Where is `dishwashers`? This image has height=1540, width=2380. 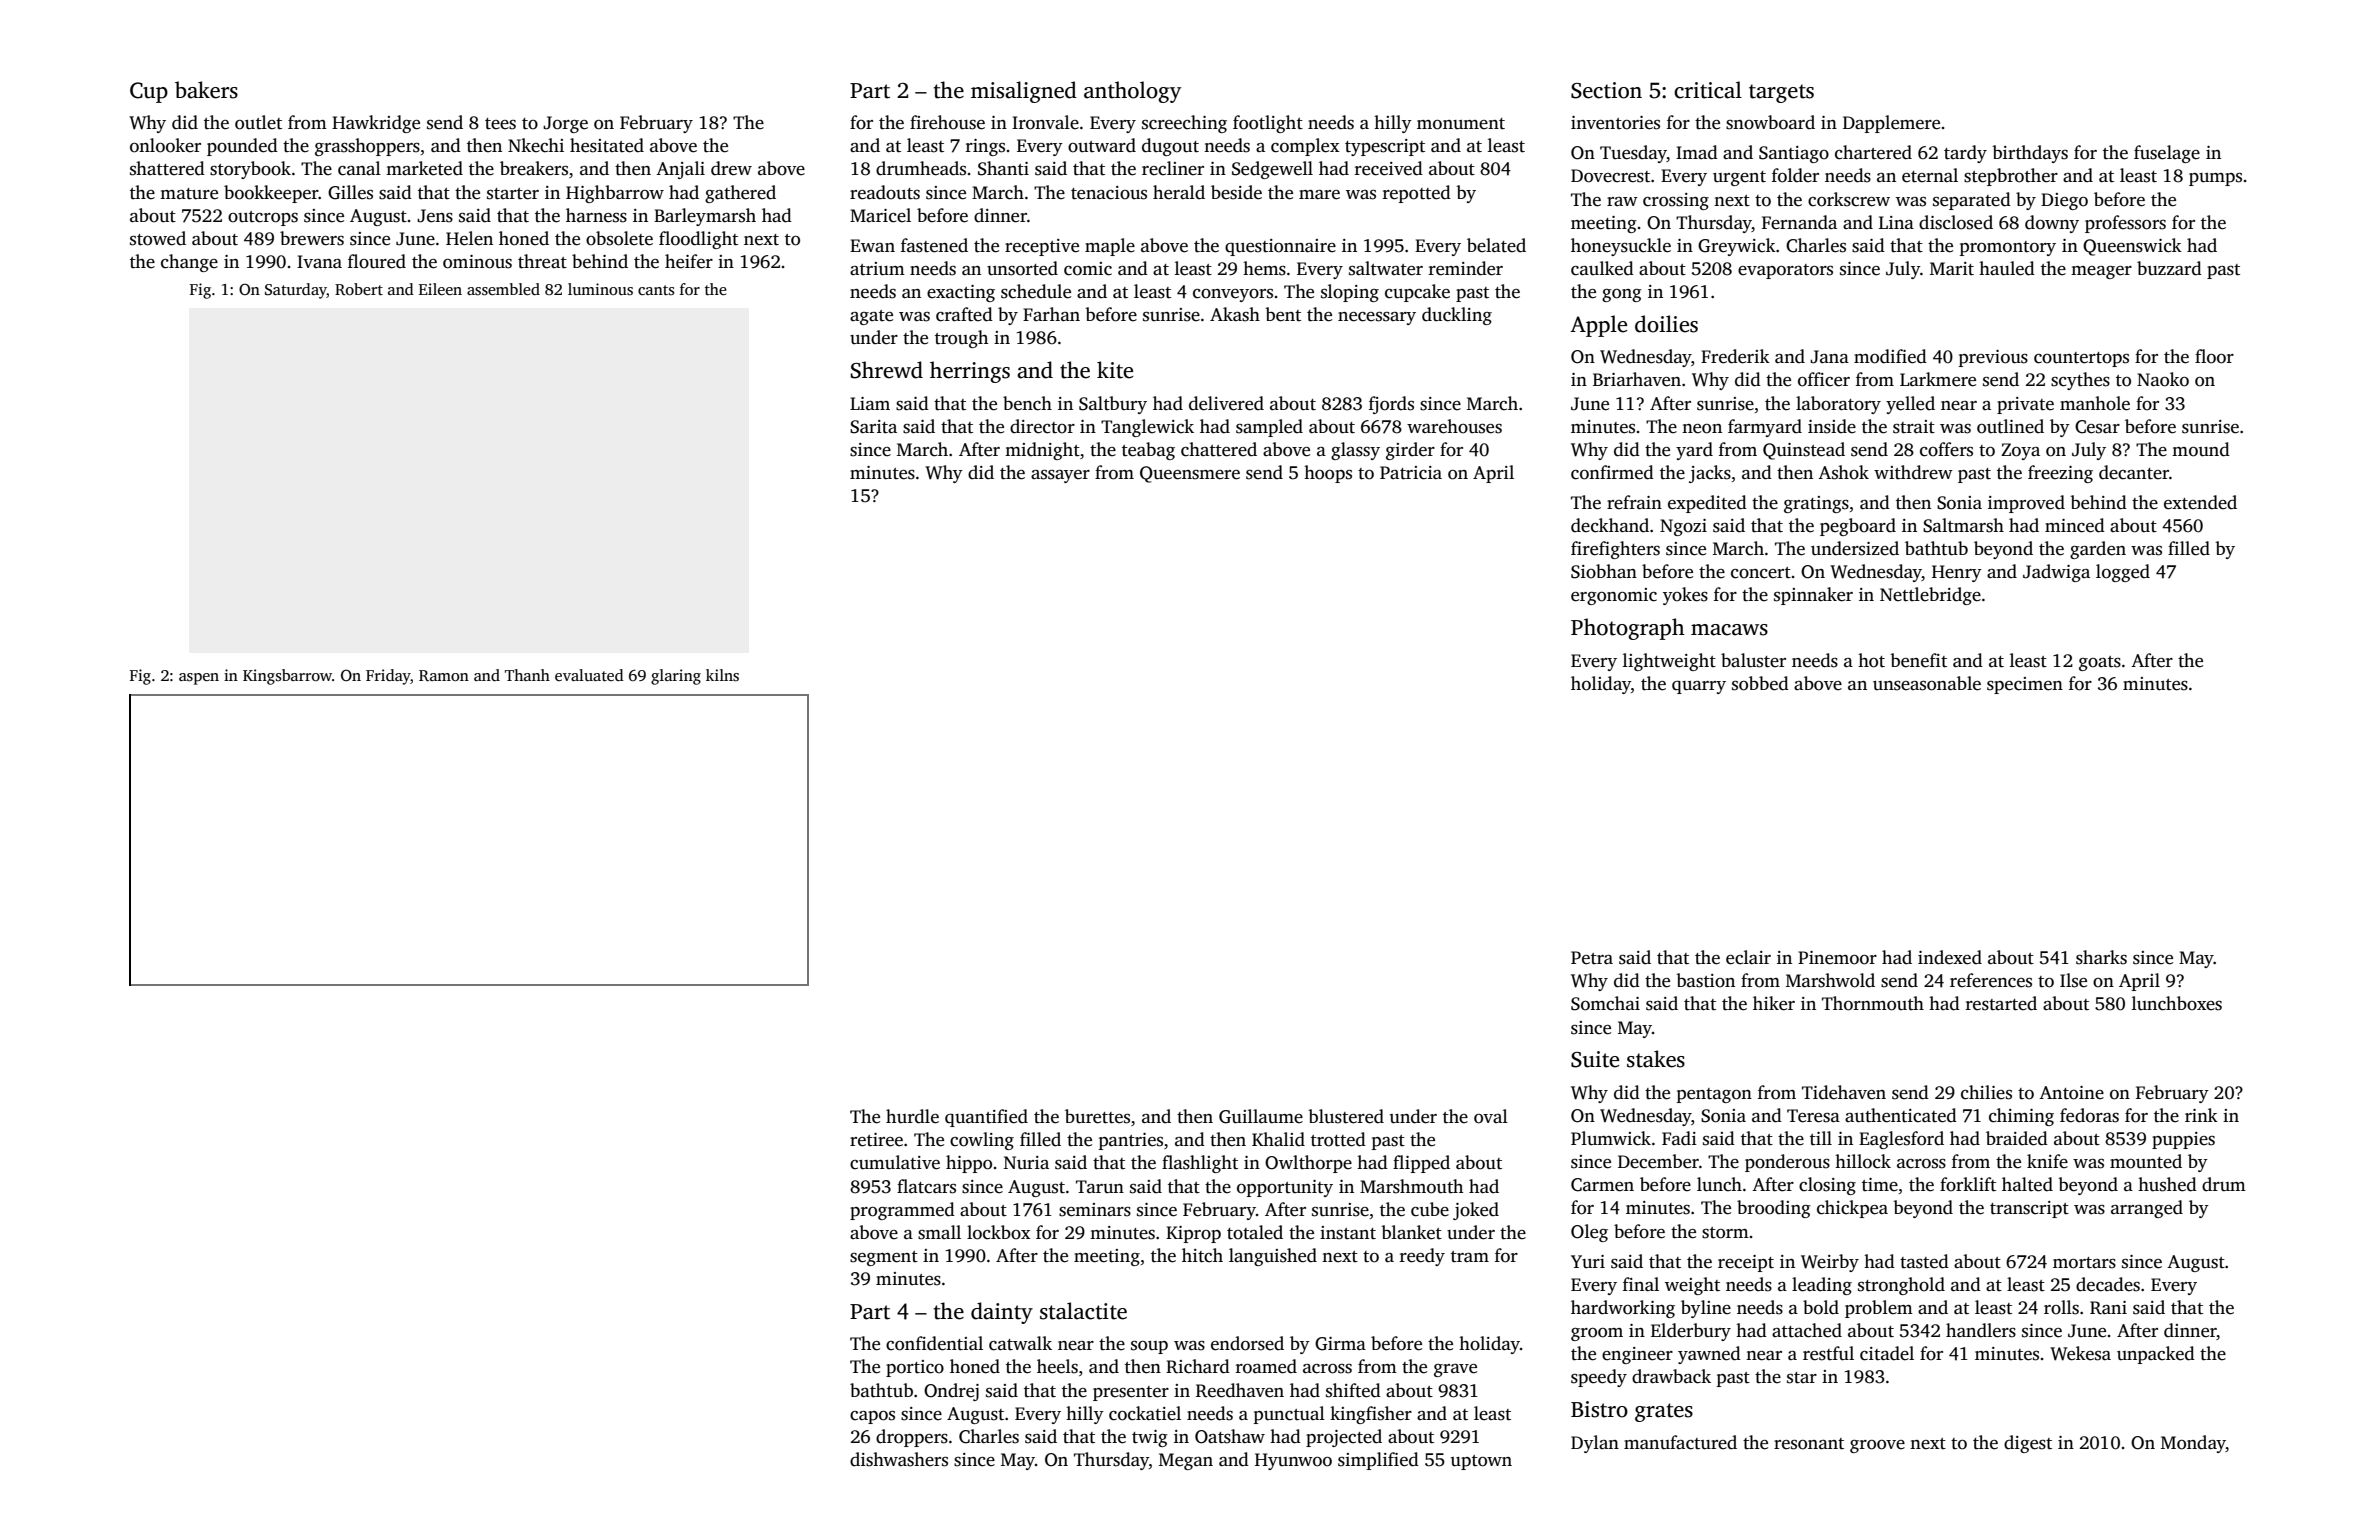 dishwashers is located at coordinates (899, 1459).
